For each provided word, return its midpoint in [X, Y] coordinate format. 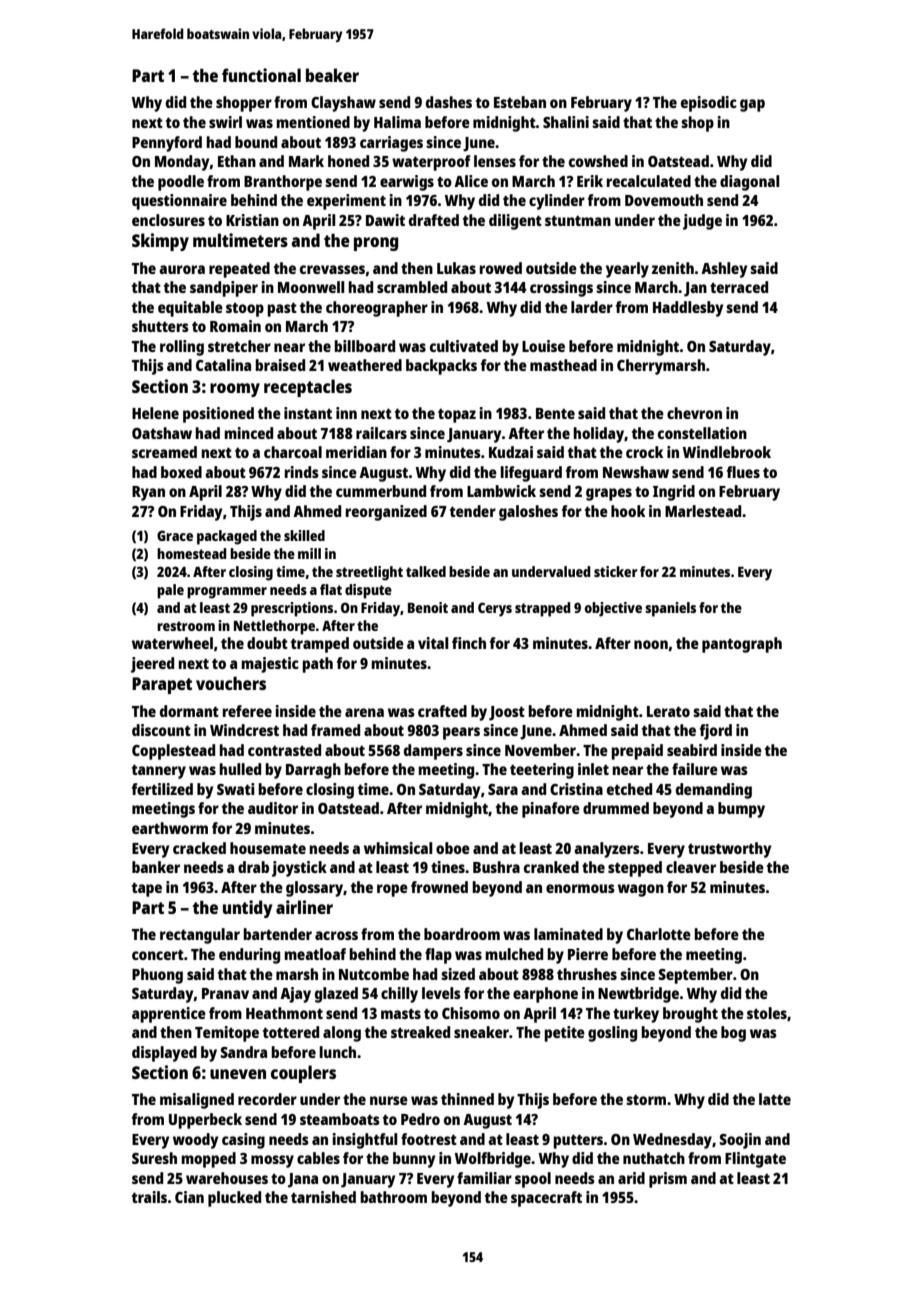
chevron [694, 413]
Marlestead [703, 511]
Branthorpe [283, 183]
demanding [714, 791]
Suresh [154, 1158]
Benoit [428, 607]
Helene [155, 413]
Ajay [295, 995]
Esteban [520, 102]
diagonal [750, 183]
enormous [580, 888]
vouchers [231, 683]
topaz [457, 416]
